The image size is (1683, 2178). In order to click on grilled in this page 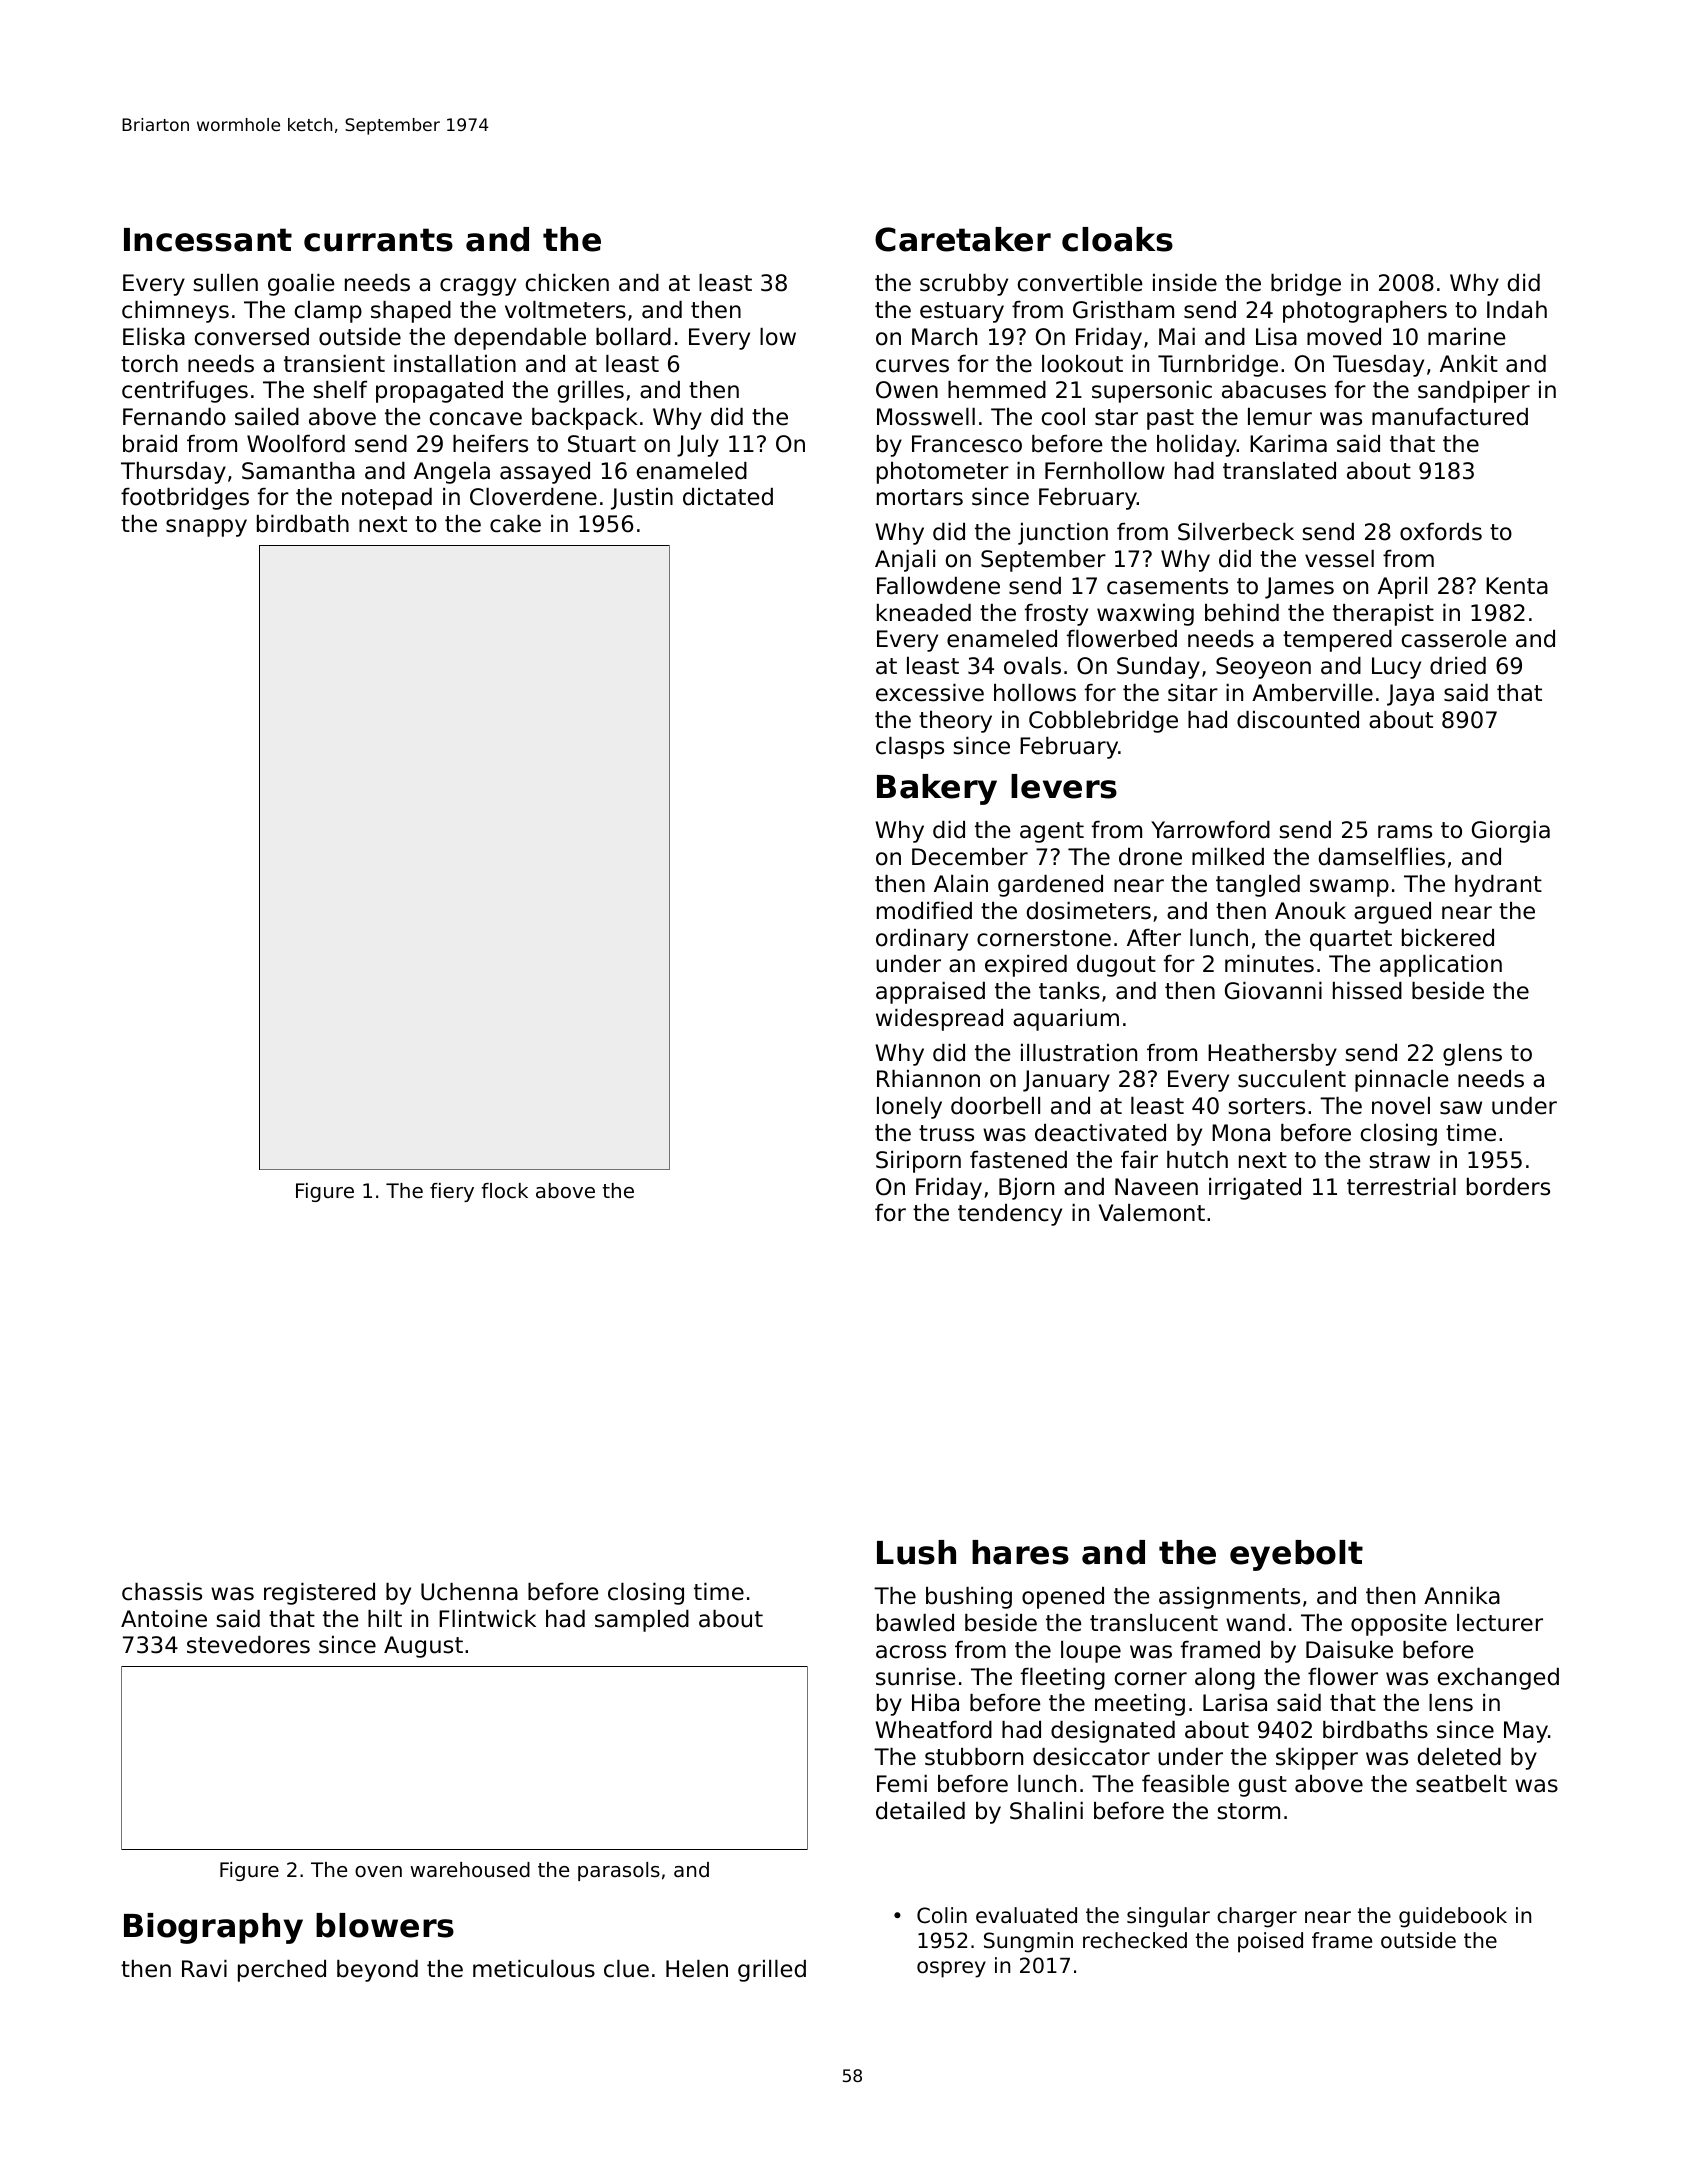, I will do `click(772, 1971)`.
